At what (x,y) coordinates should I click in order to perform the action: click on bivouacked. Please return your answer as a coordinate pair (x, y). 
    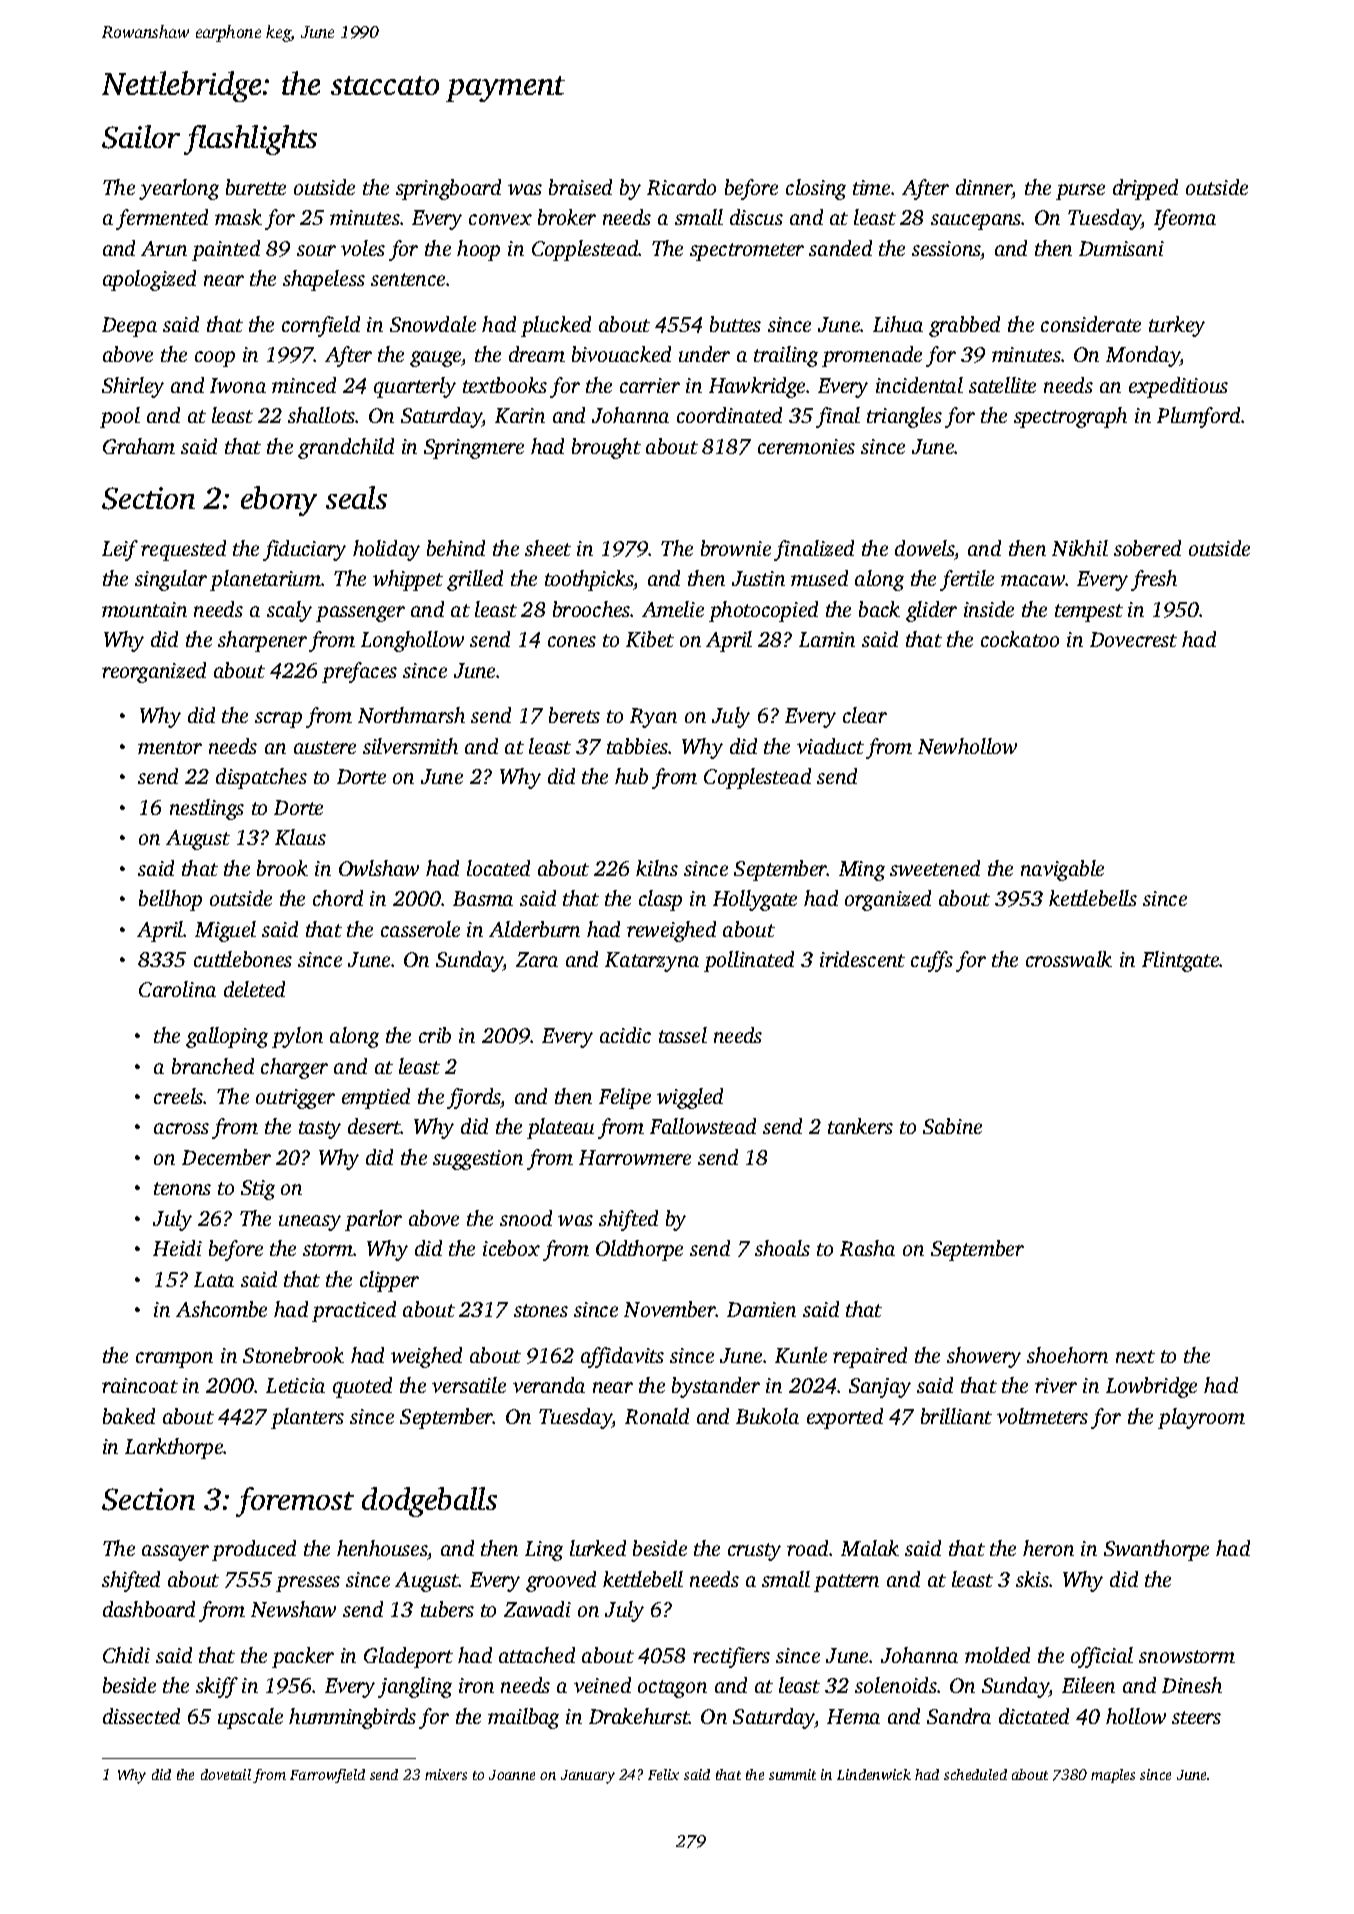
    Looking at the image, I should click on (621, 354).
